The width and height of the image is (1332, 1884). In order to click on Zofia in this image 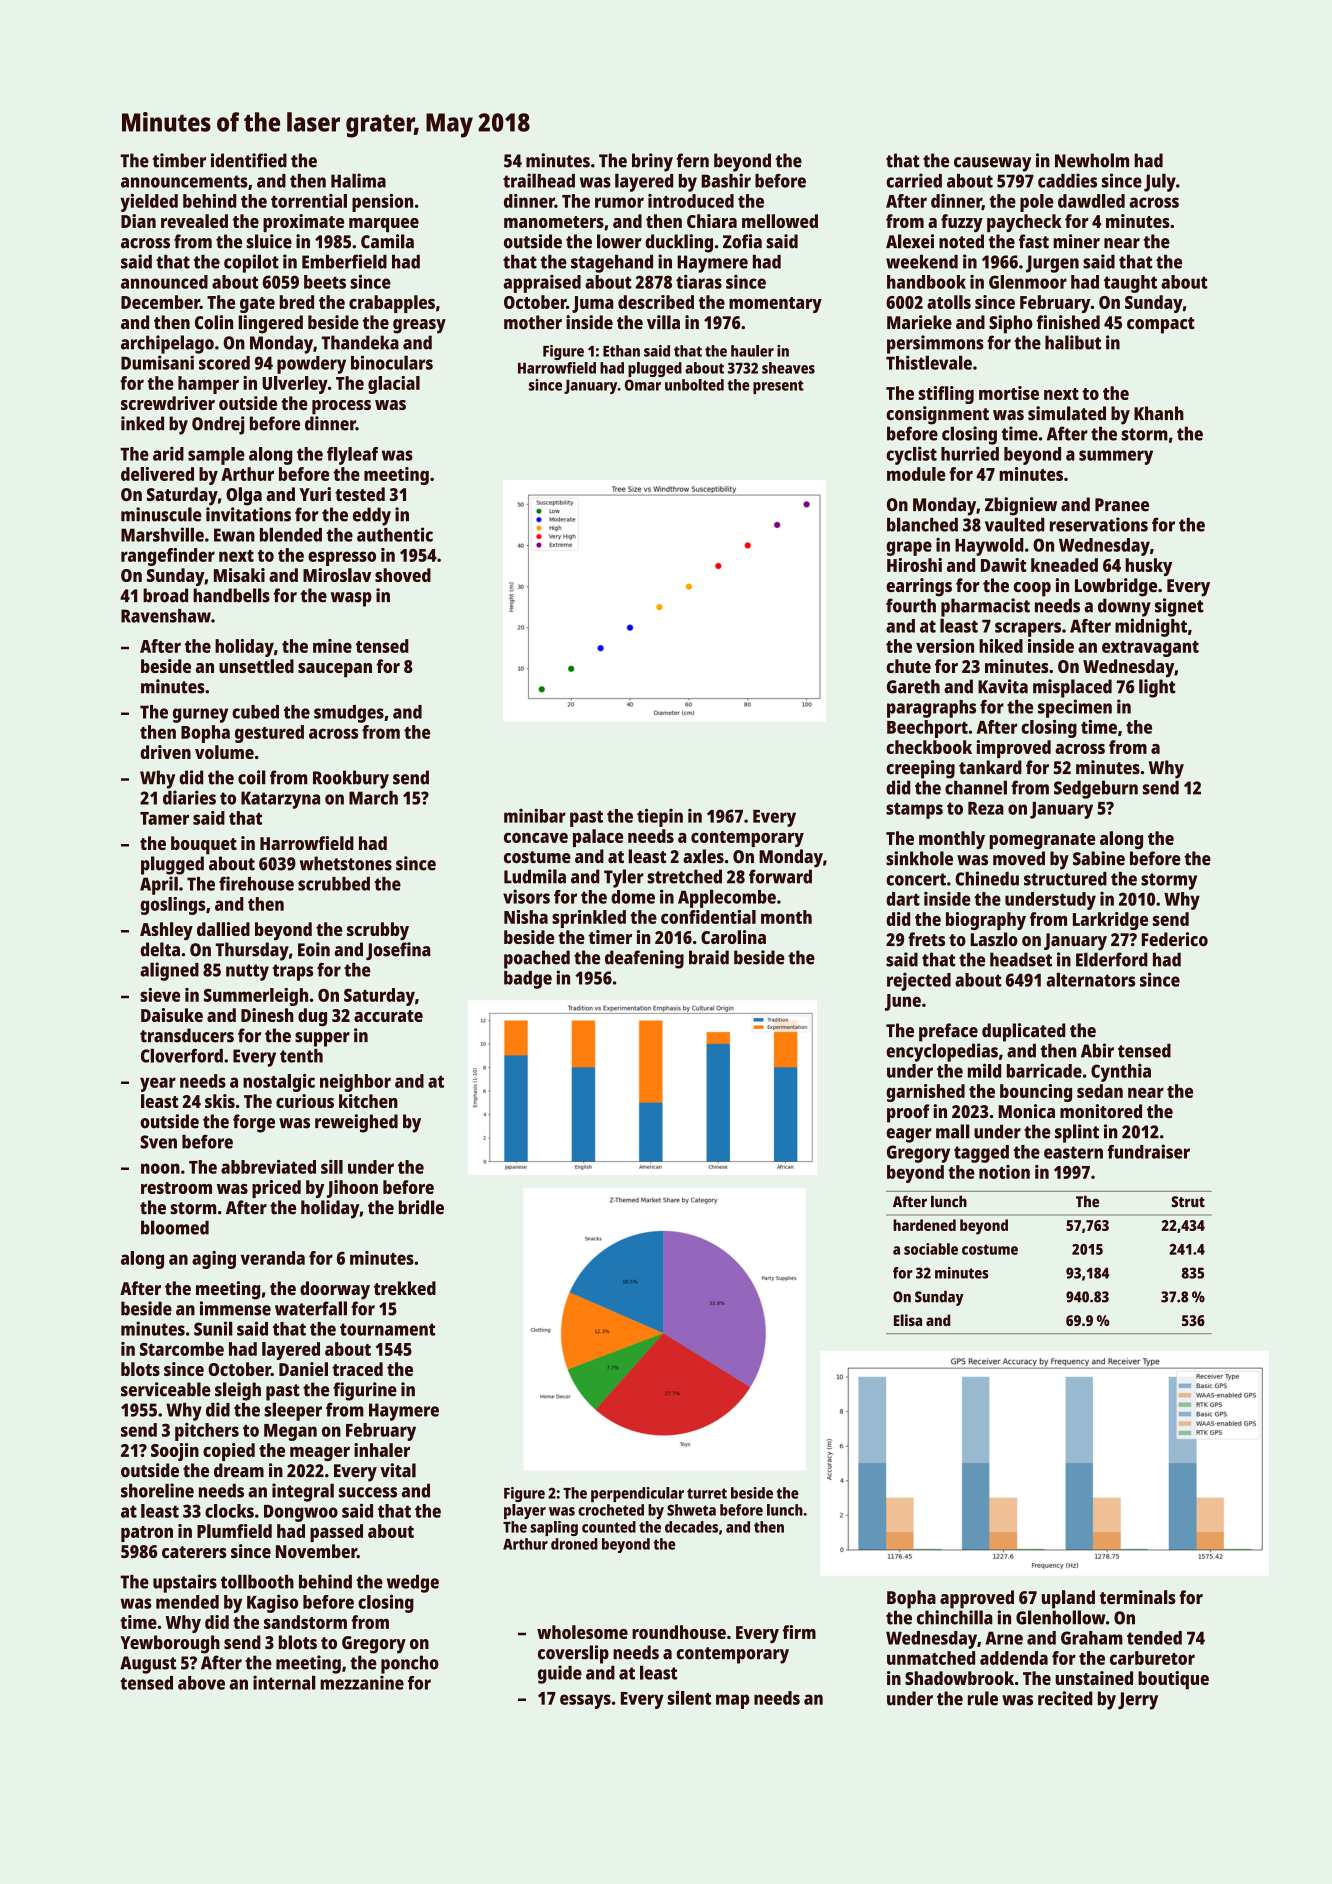, I will do `click(742, 241)`.
